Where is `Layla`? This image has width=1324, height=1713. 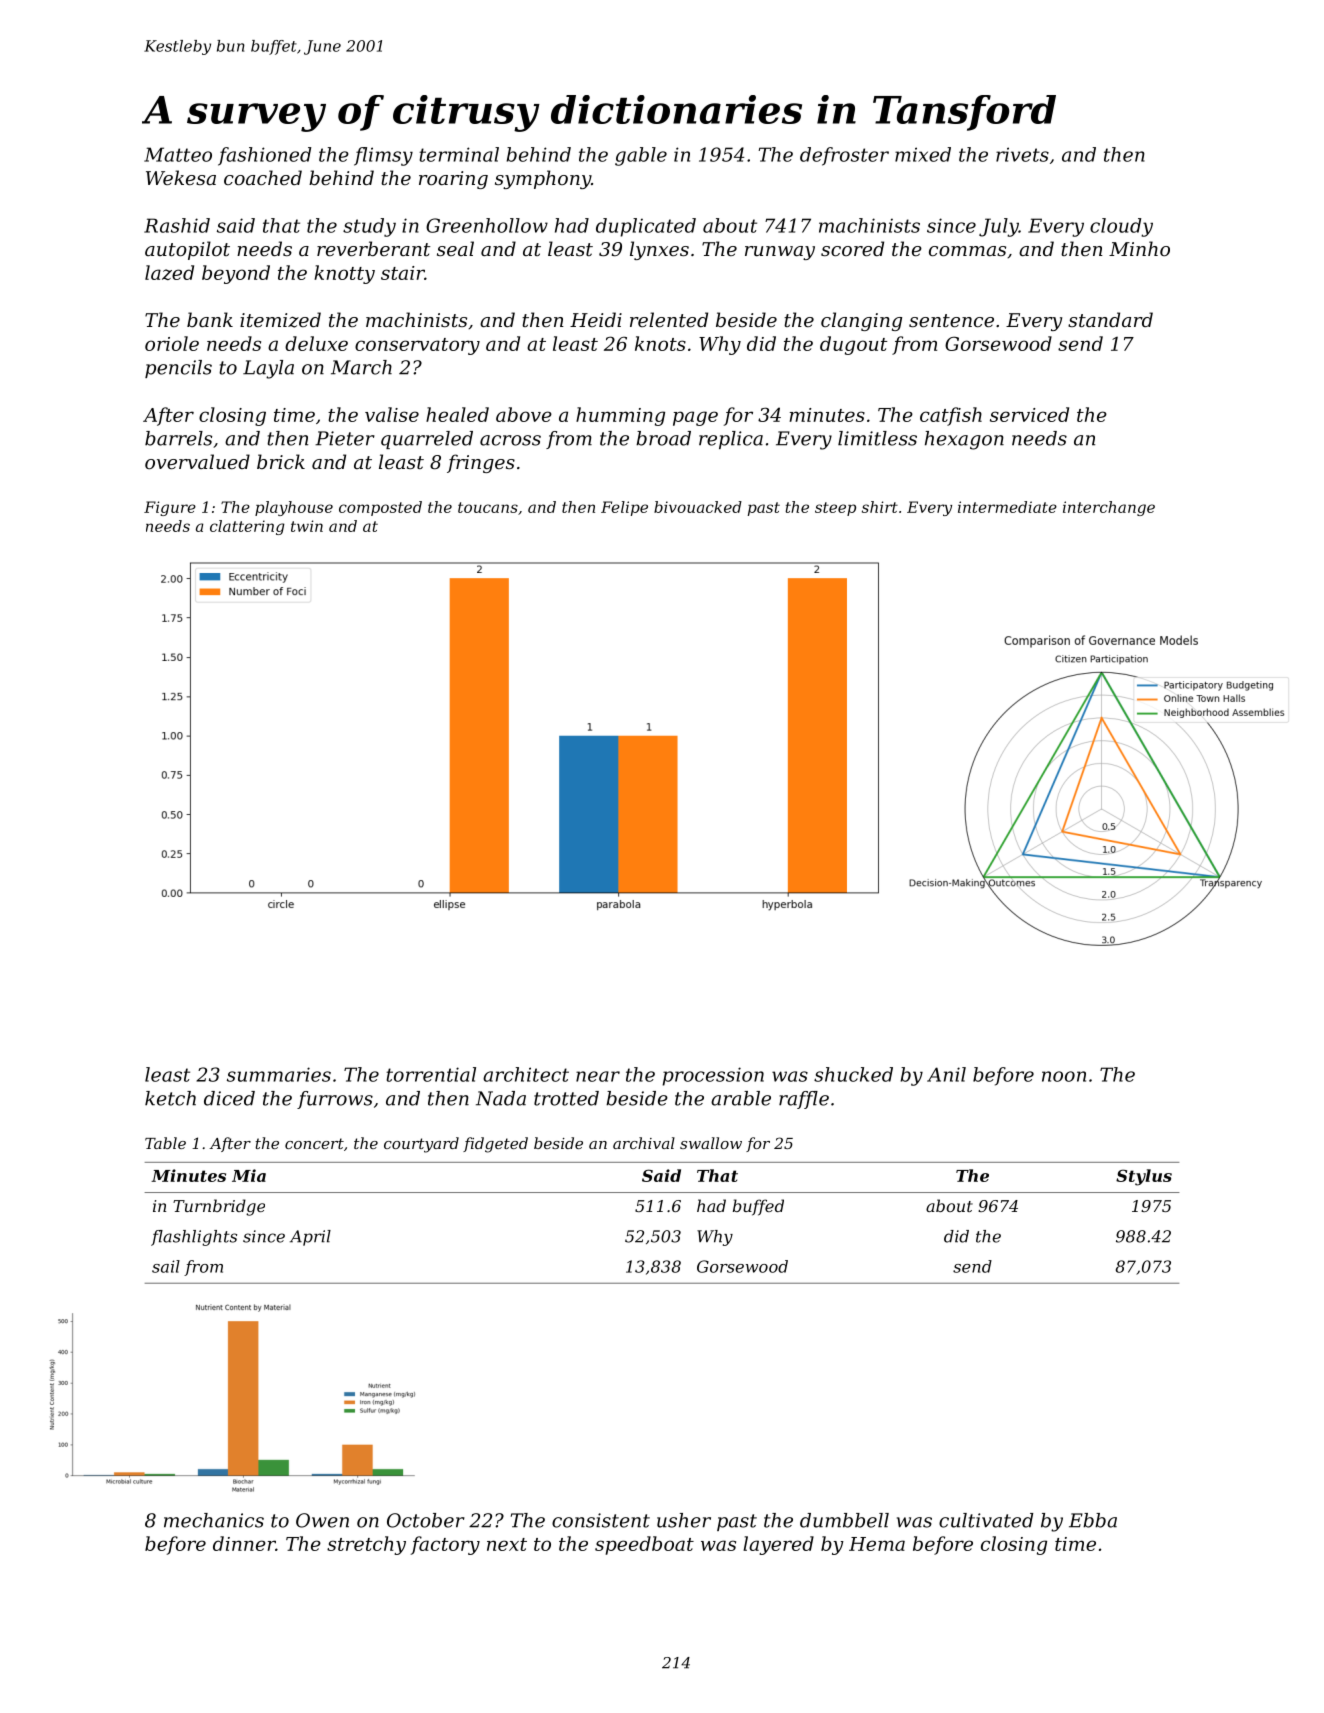
Layla is located at coordinates (268, 369).
